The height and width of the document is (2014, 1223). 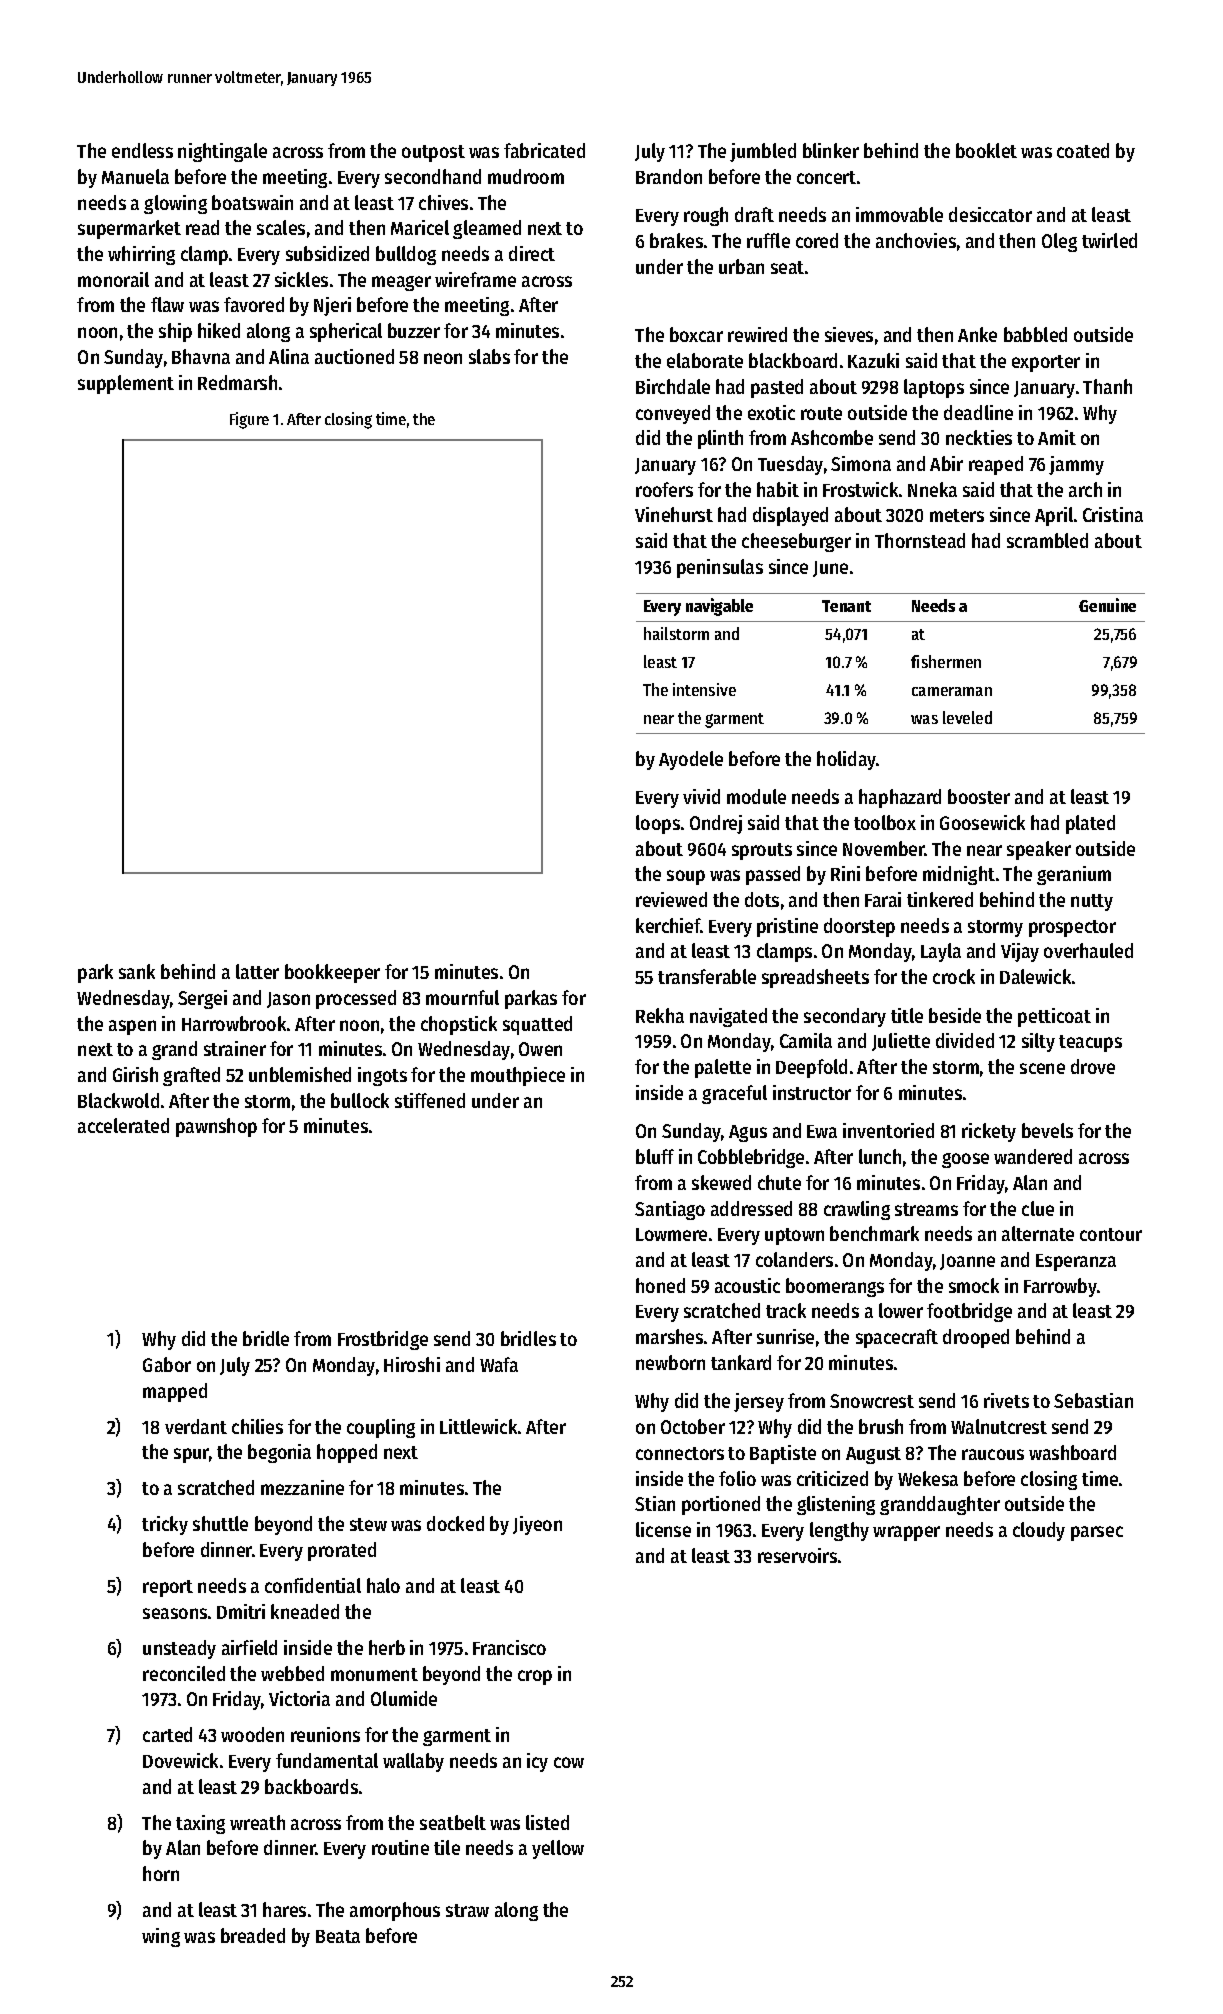 What do you see at coordinates (1072, 1452) in the document?
I see `washboard` at bounding box center [1072, 1452].
